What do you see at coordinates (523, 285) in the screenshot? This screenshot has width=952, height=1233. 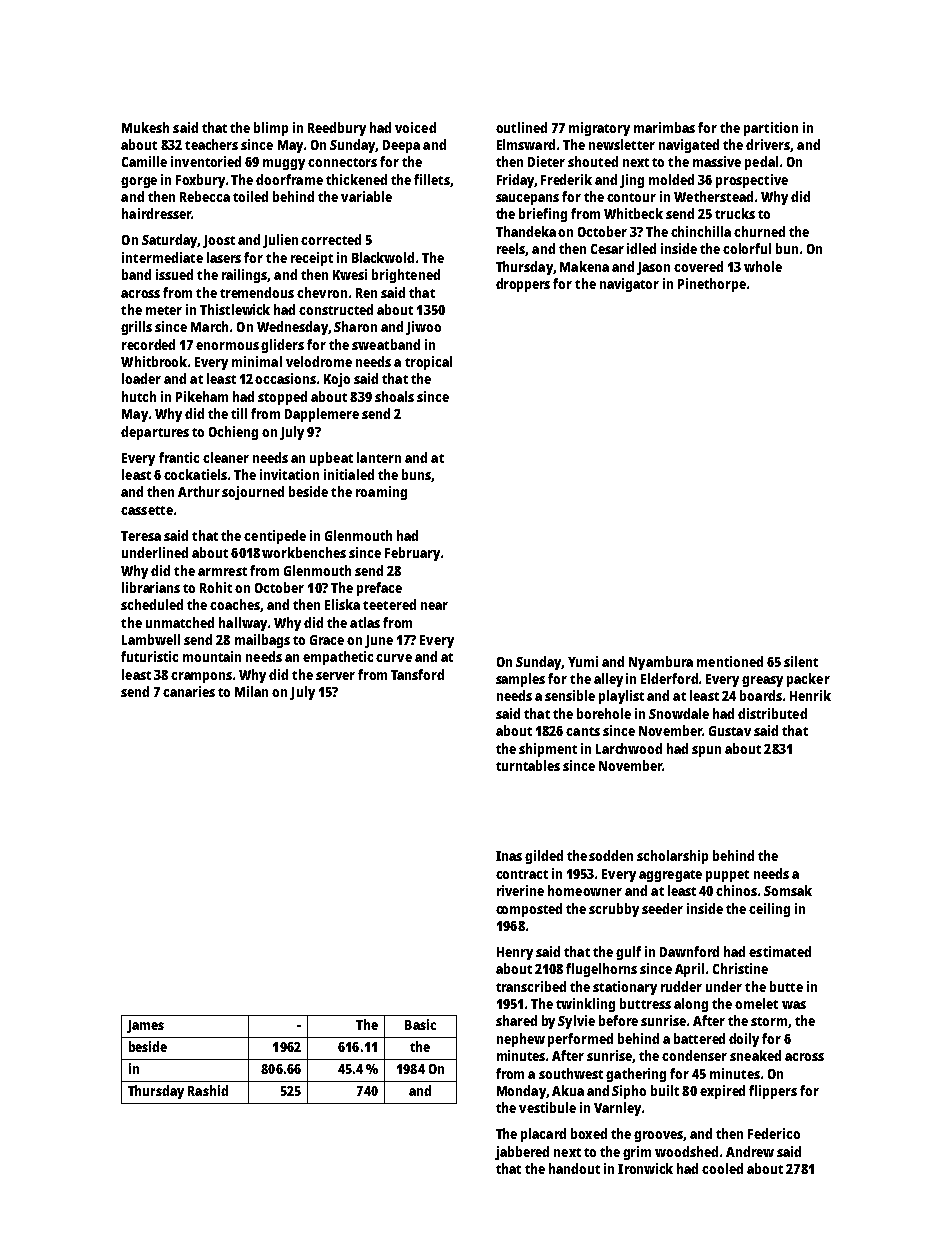 I see `droppers` at bounding box center [523, 285].
